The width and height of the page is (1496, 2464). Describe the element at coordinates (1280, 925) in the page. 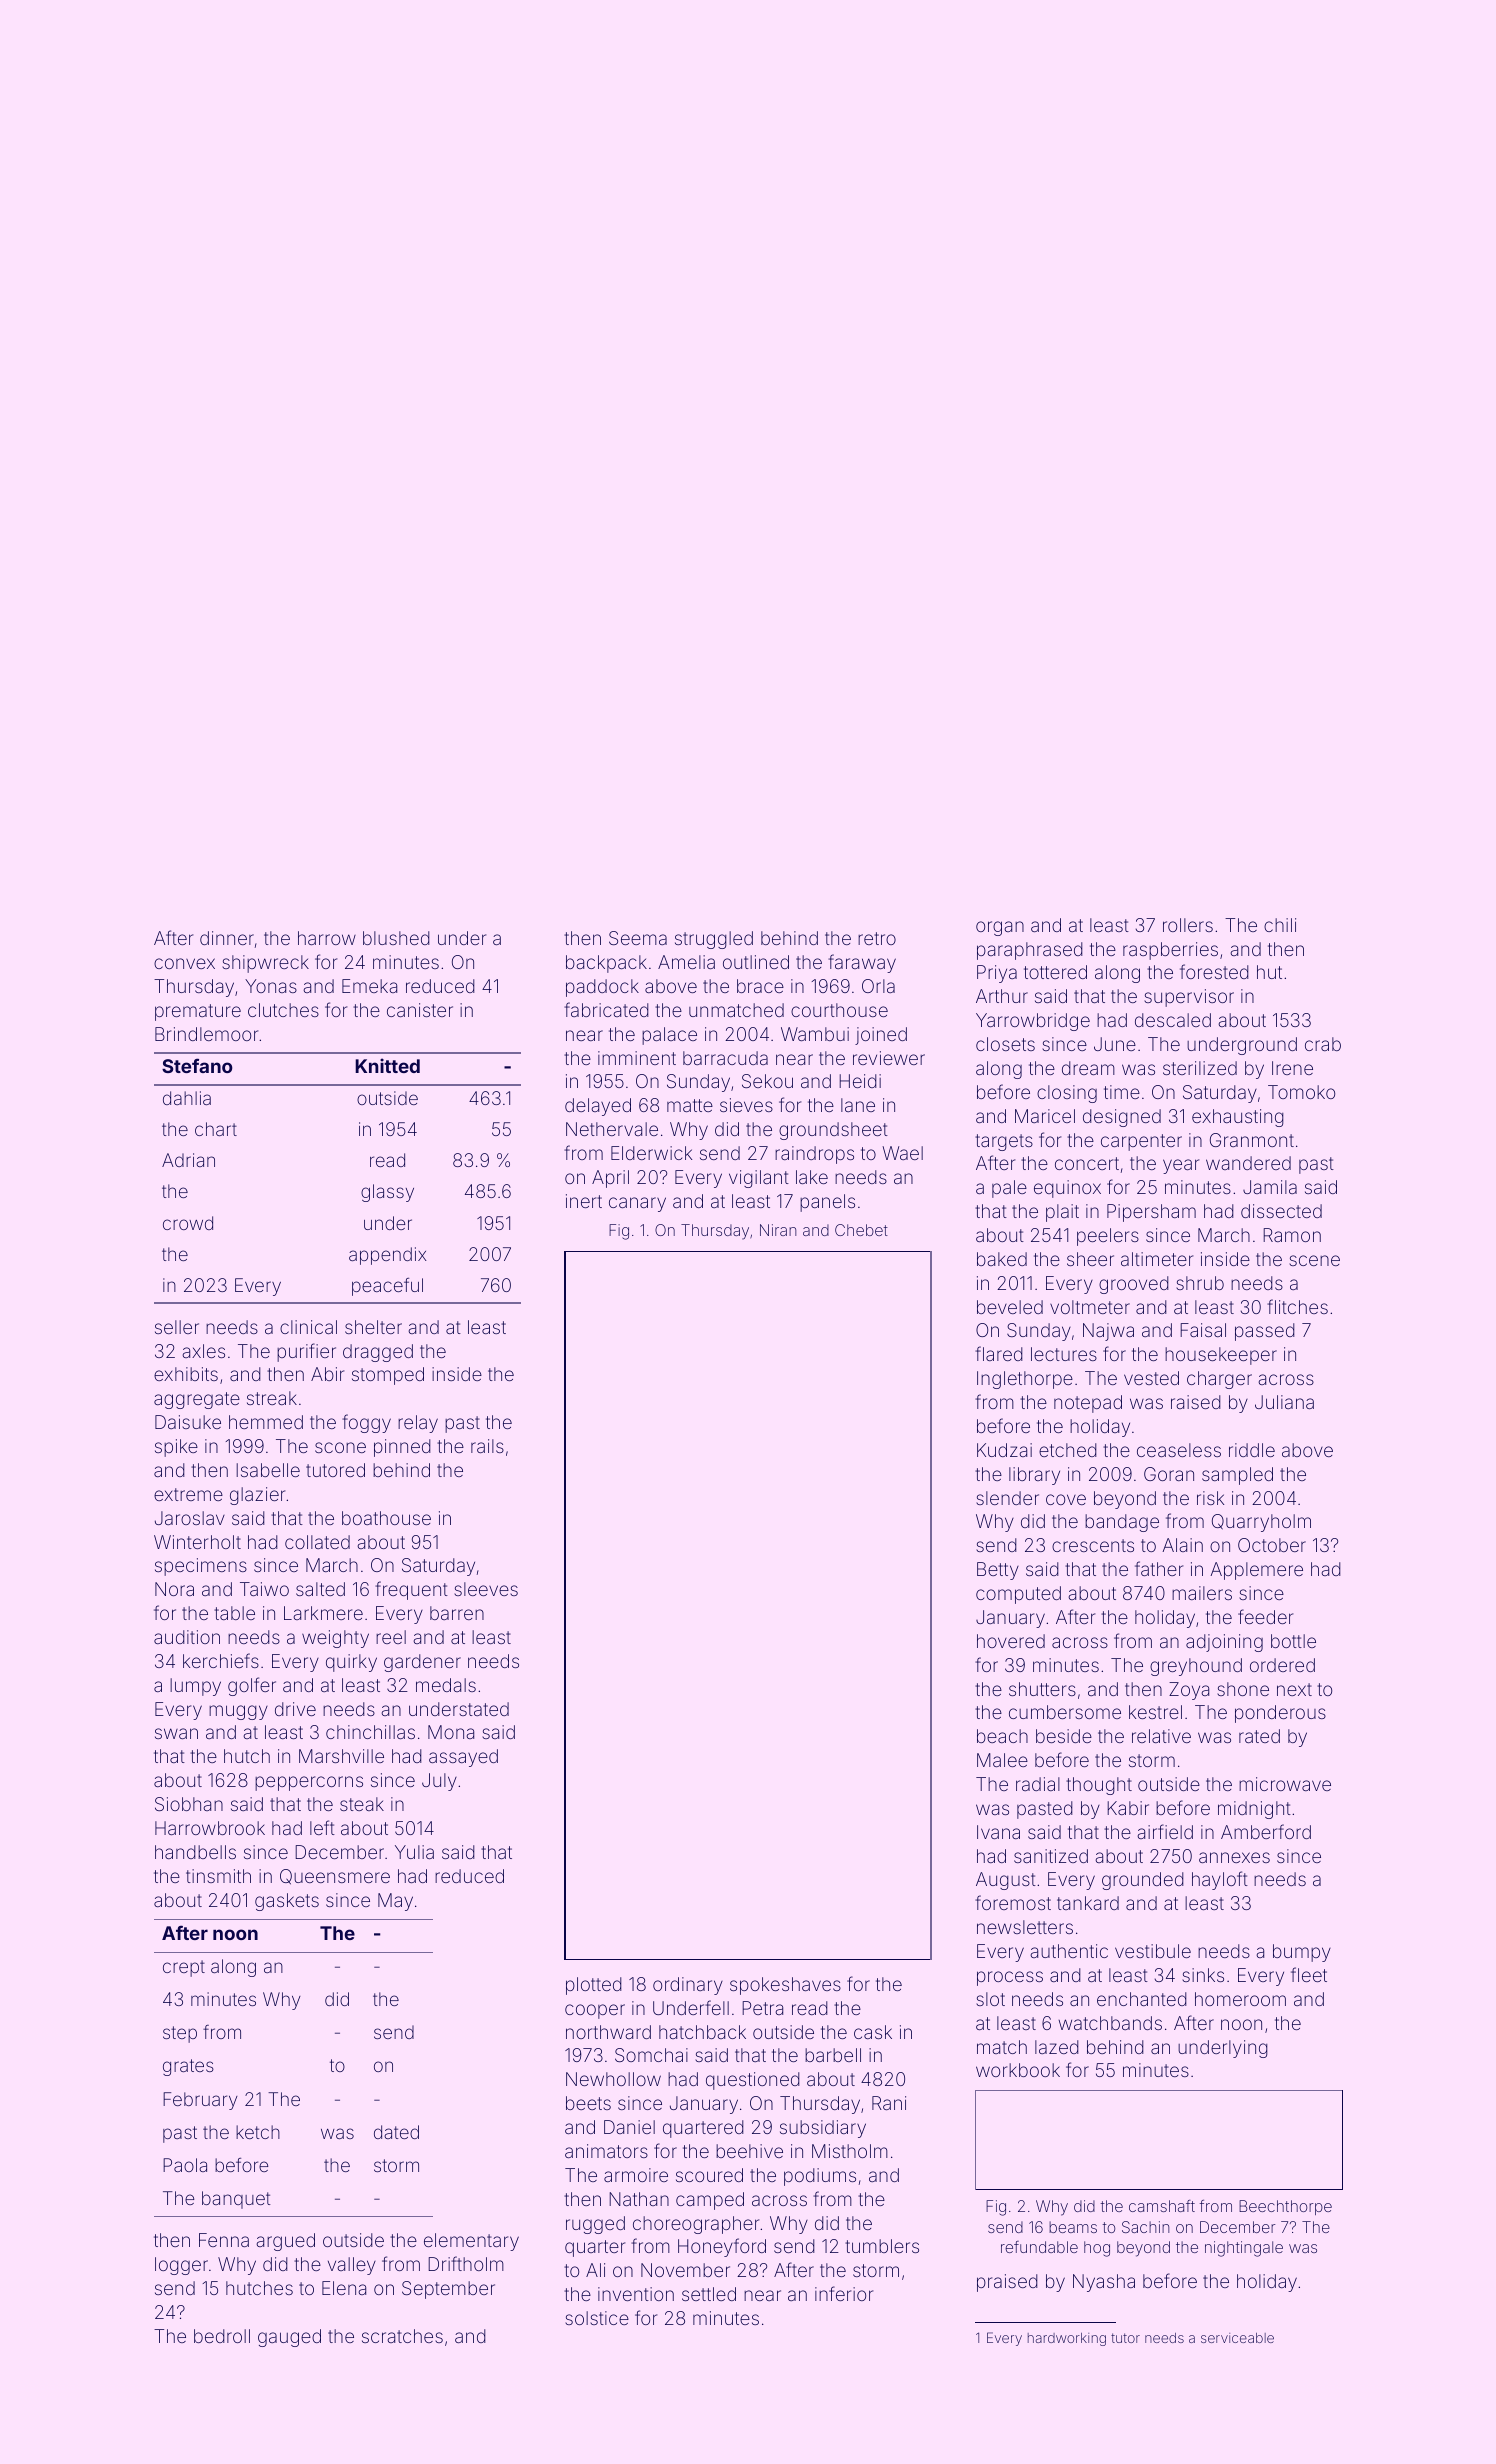

I see `chili` at that location.
